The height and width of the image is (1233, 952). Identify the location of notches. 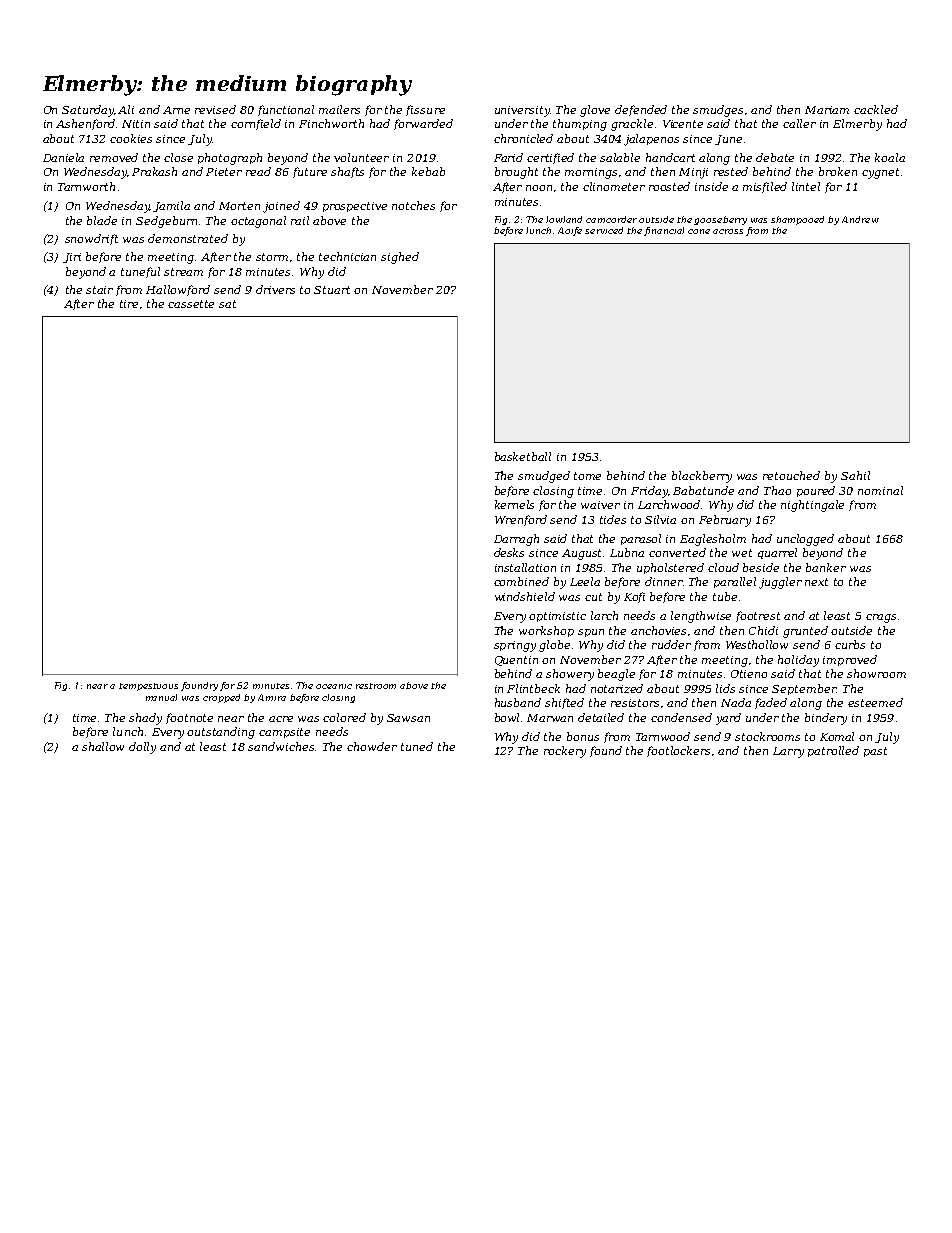
(413, 205).
